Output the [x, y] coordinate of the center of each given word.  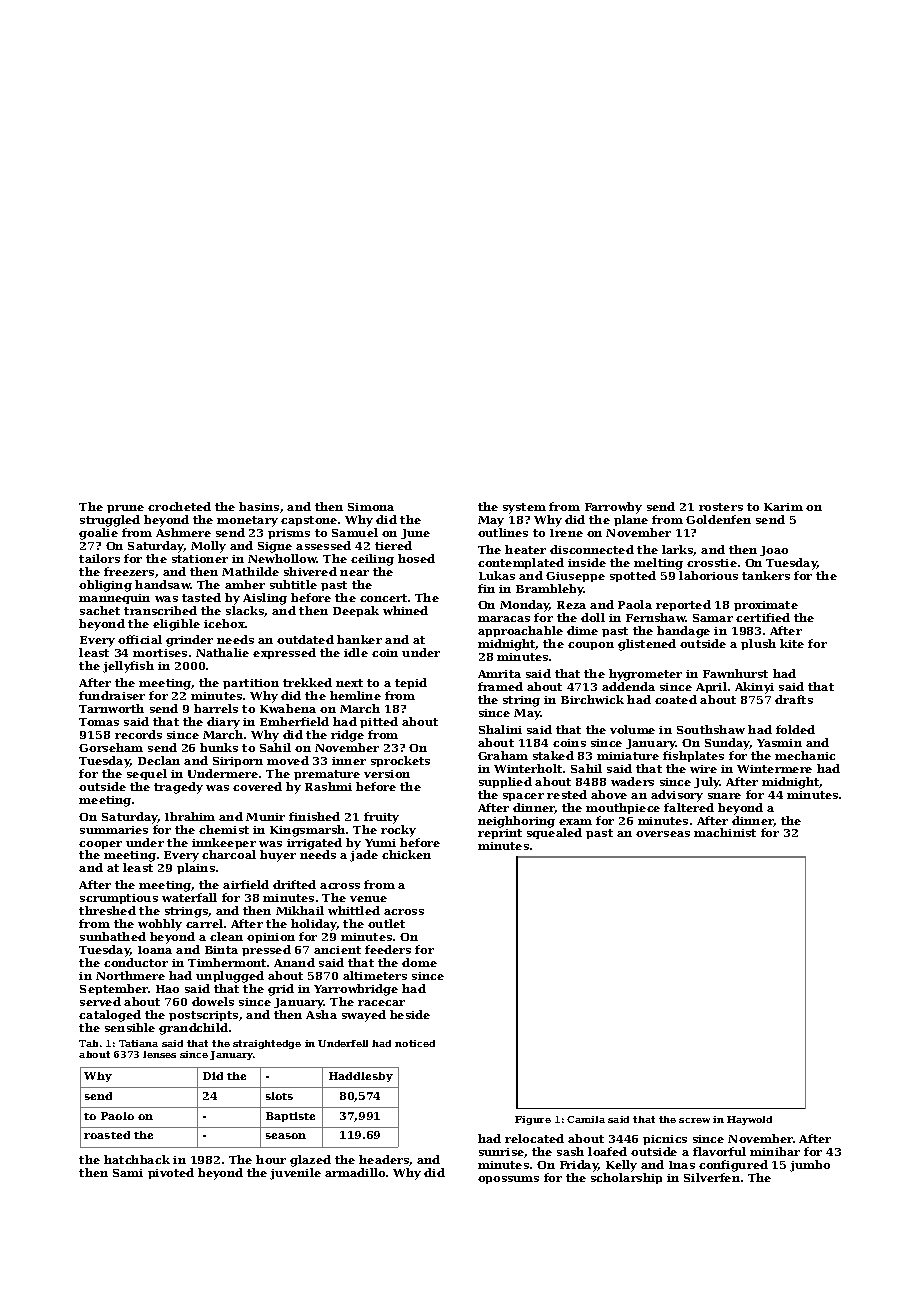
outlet [386, 923]
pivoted [171, 1173]
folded [795, 729]
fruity [381, 818]
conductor [136, 962]
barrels [216, 708]
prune [125, 509]
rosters [721, 507]
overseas [663, 834]
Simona [371, 507]
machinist [725, 832]
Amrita [499, 674]
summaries [114, 830]
